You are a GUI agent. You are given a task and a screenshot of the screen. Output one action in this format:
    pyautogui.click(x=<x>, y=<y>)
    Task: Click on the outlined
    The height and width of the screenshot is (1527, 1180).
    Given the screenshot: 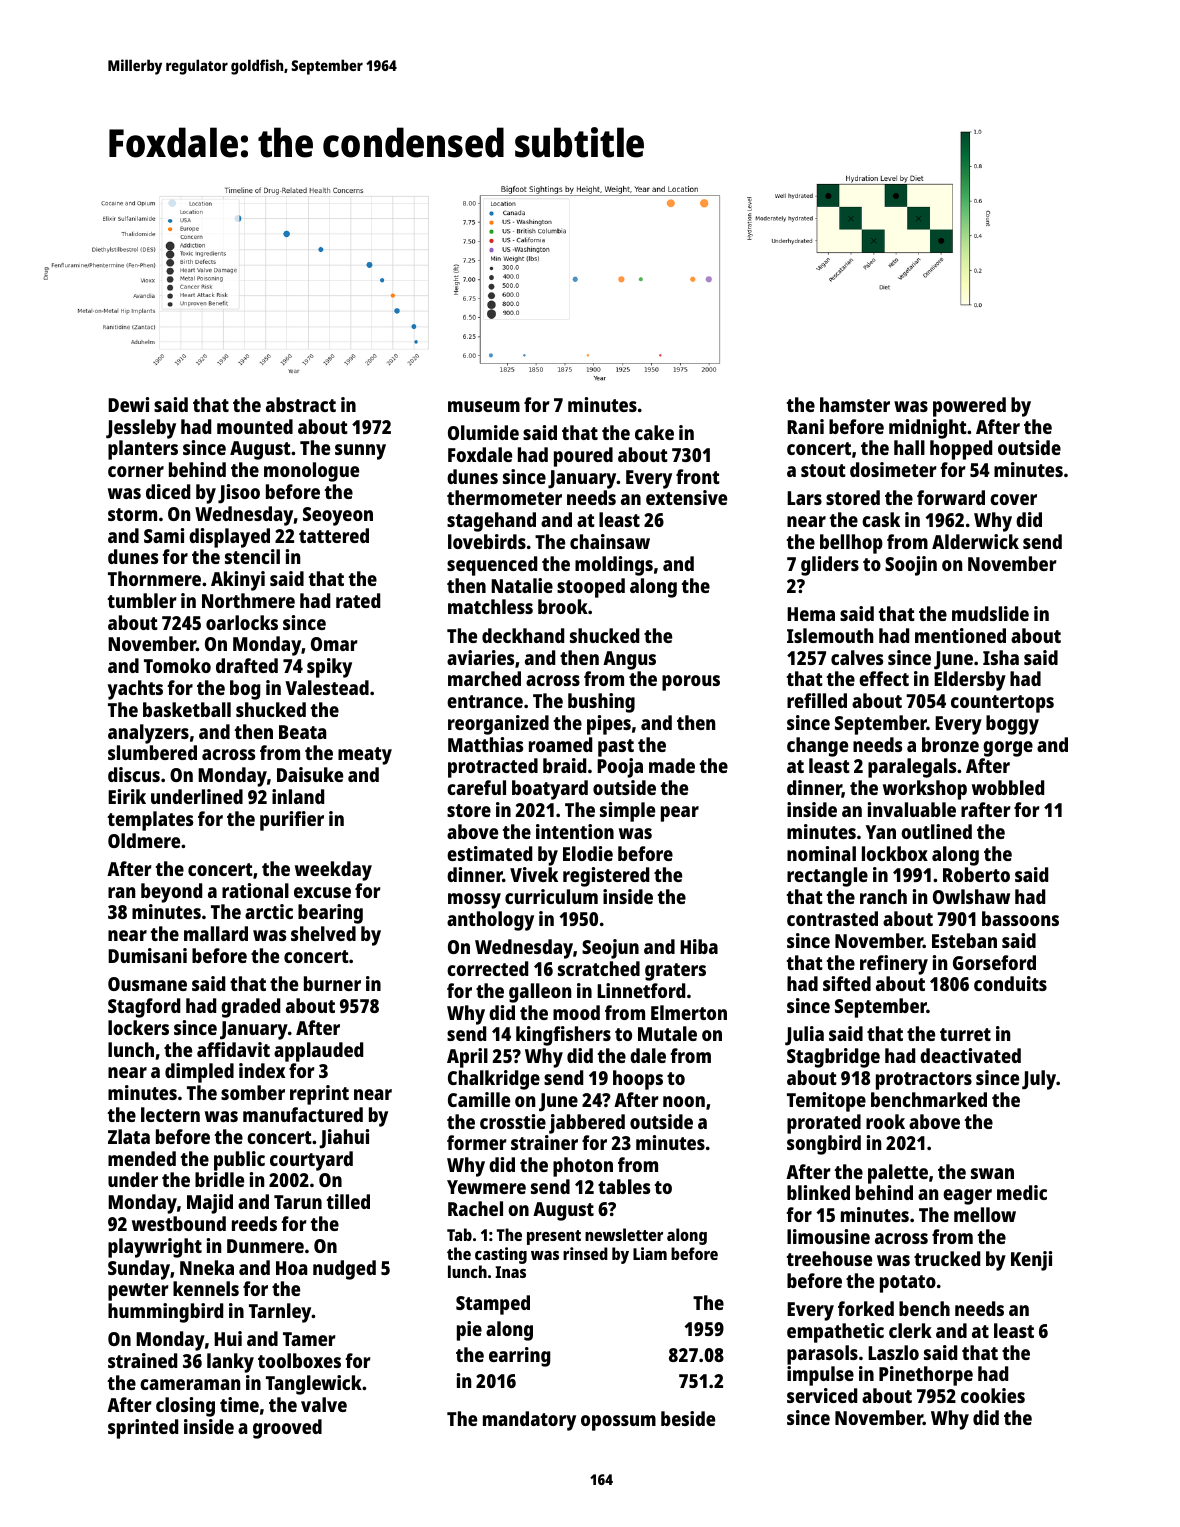 What is the action you would take?
    pyautogui.click(x=936, y=831)
